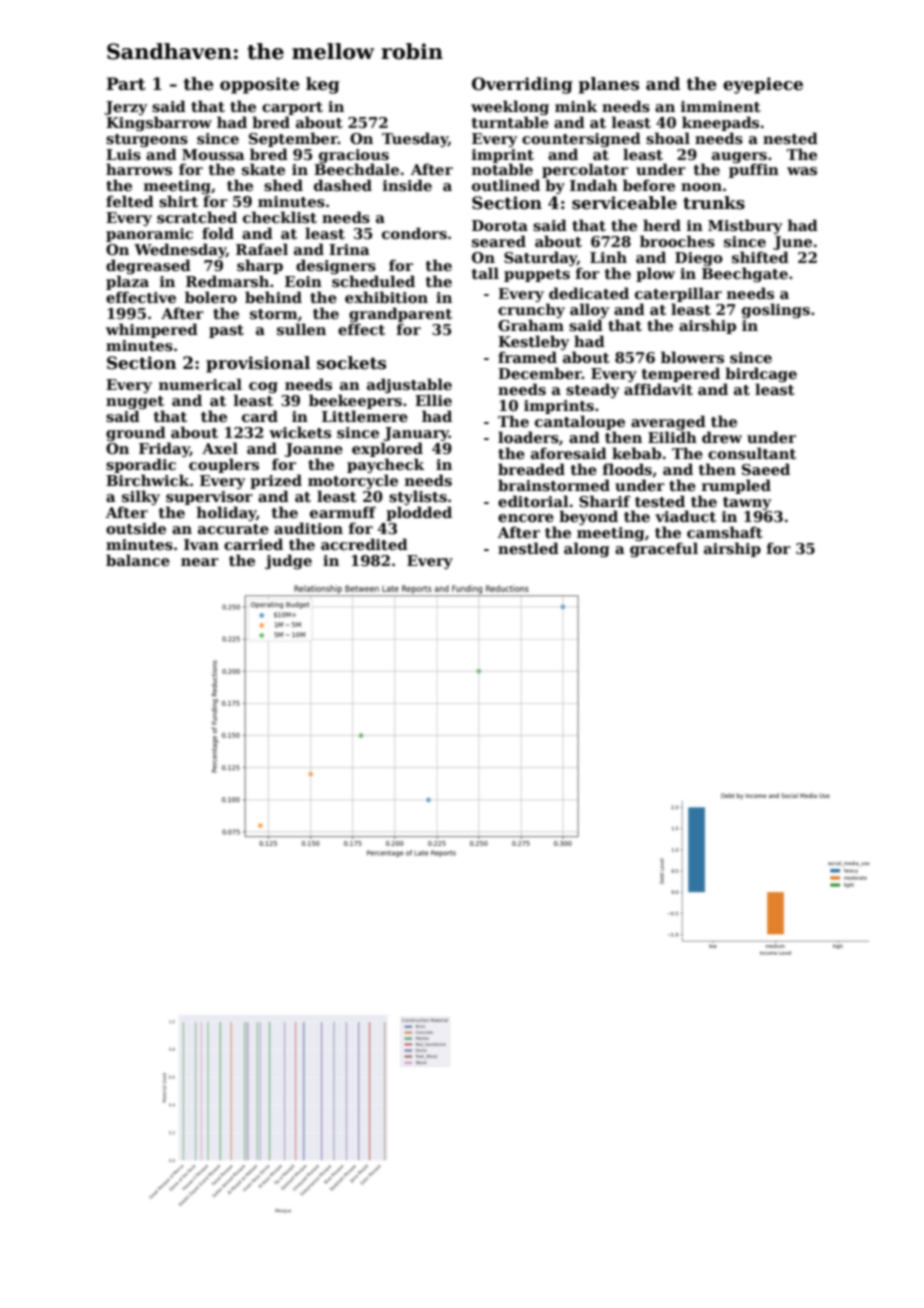  I want to click on exhibition, so click(386, 297).
